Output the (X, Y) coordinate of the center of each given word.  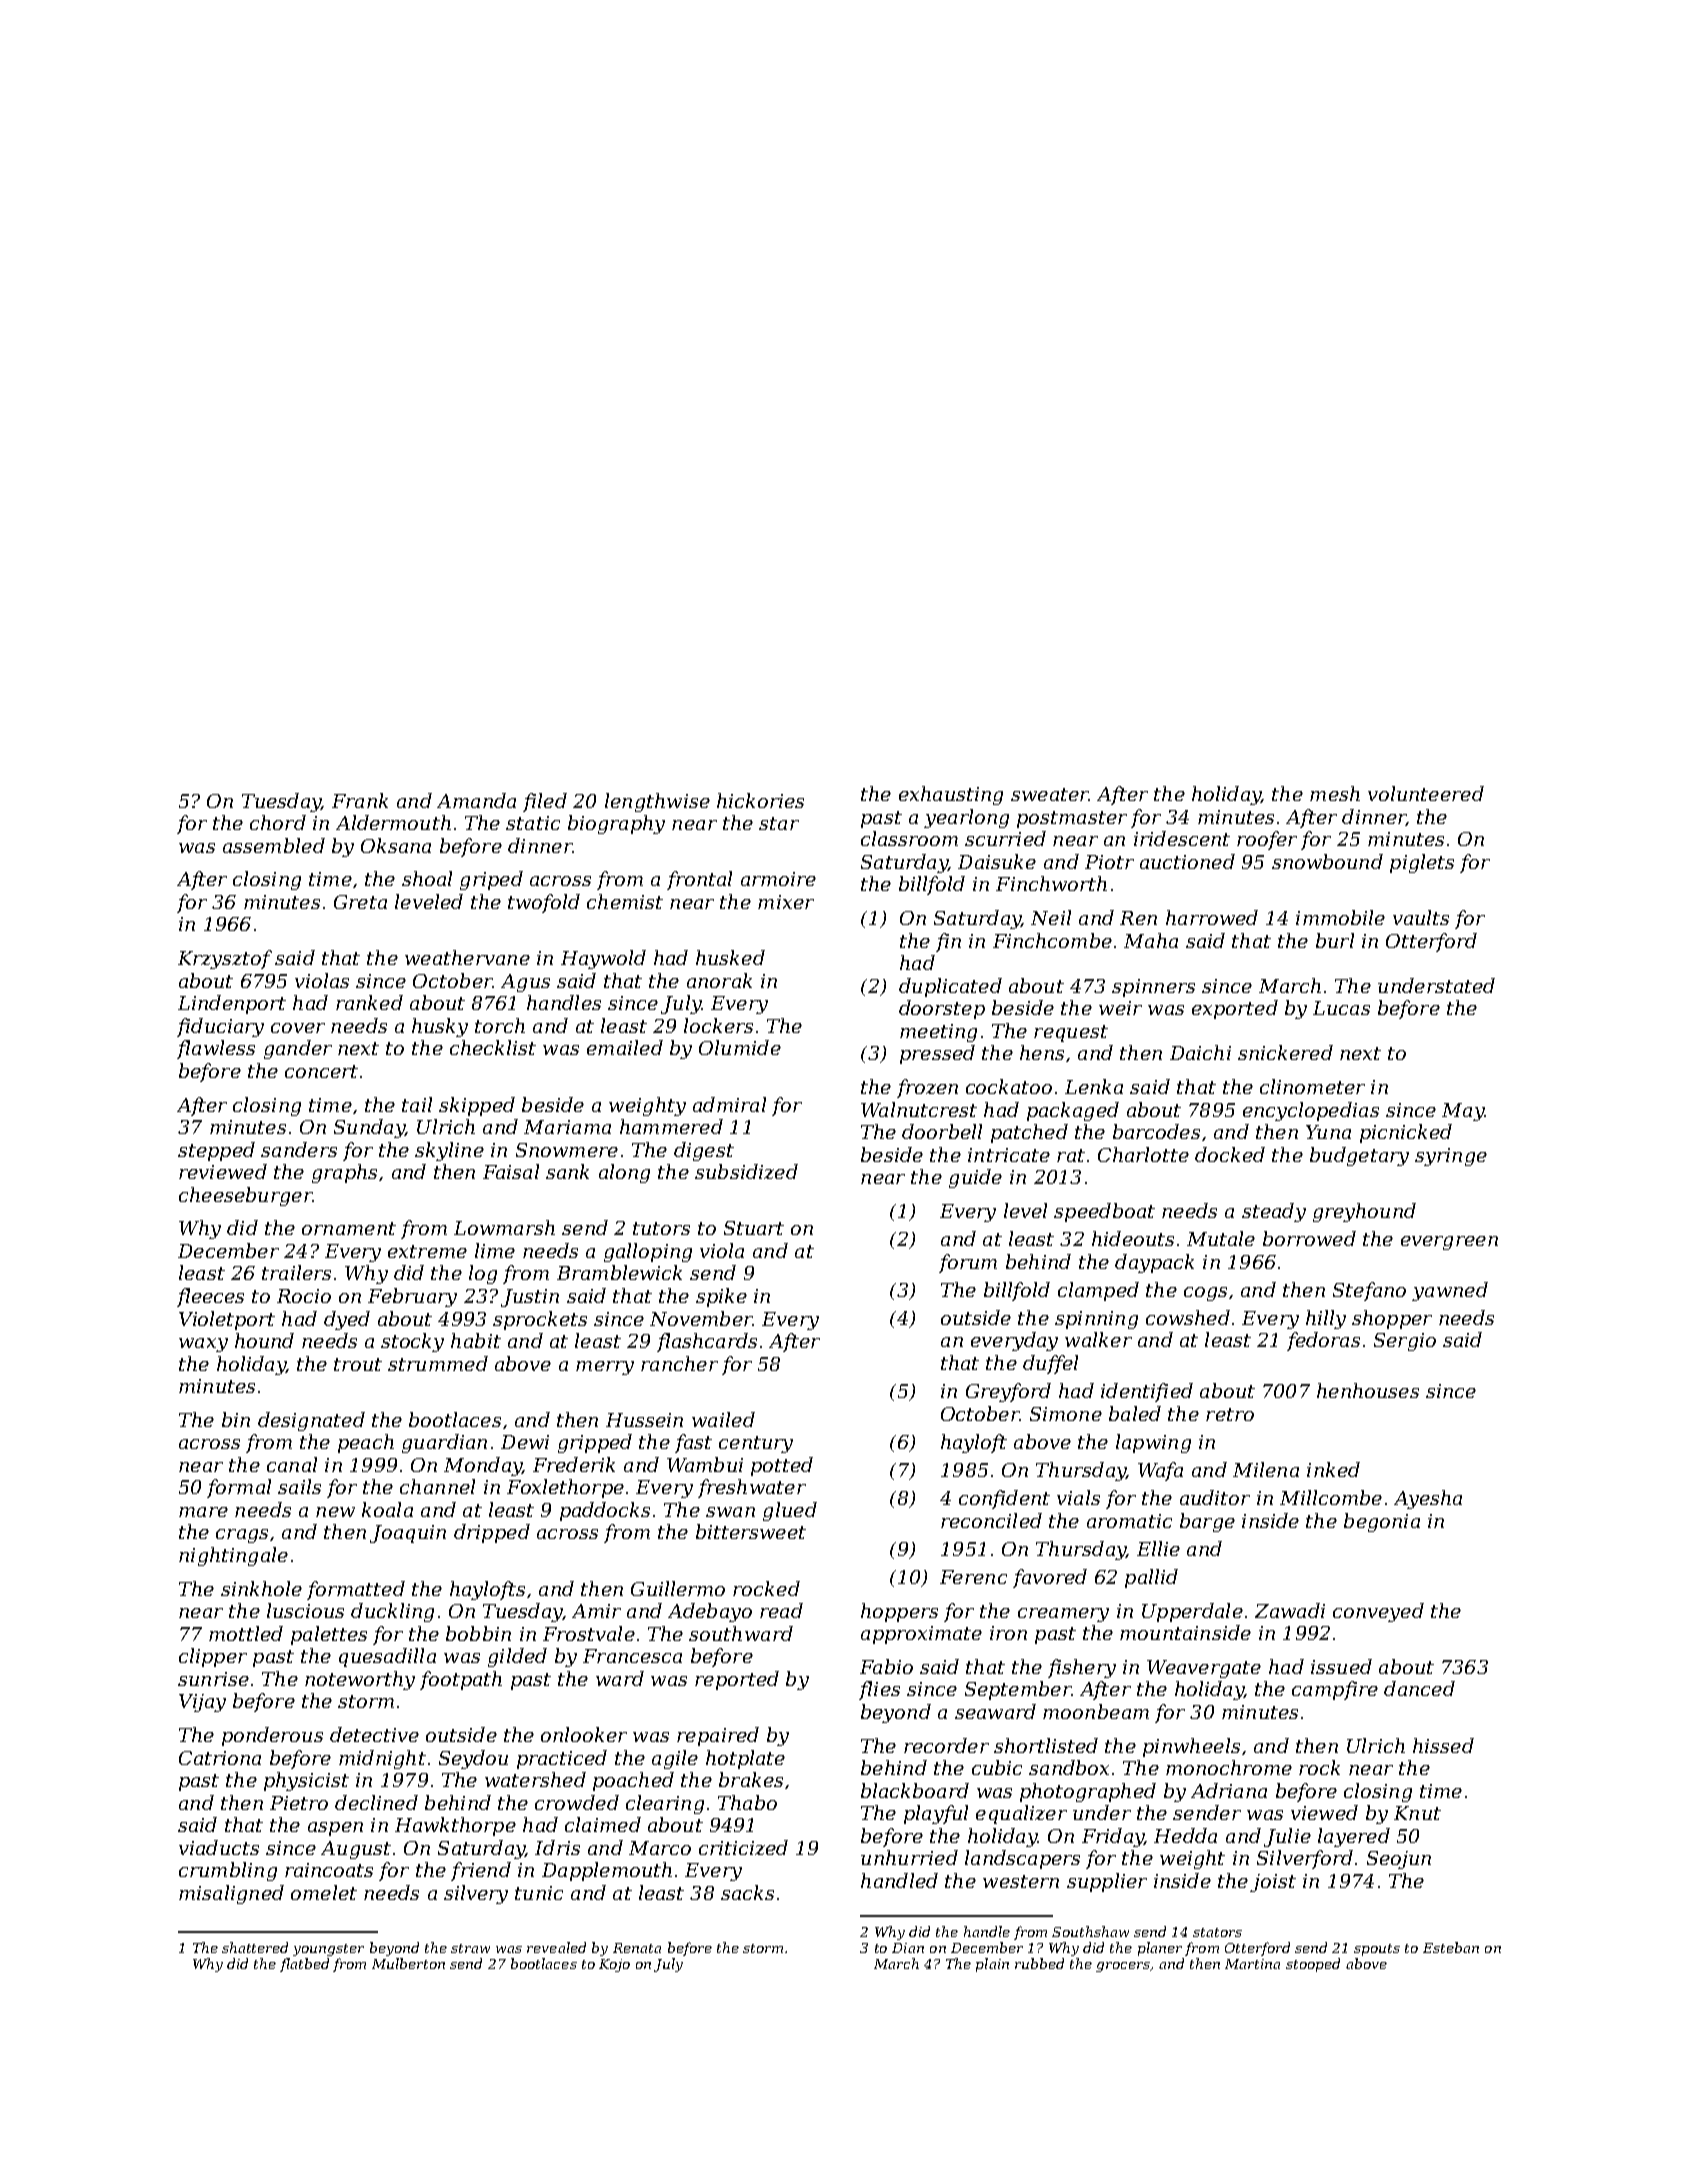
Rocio (304, 1296)
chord (278, 822)
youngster (328, 1950)
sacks (747, 1892)
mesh (1335, 793)
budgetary (1359, 1156)
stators (1217, 1932)
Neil (1051, 917)
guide (975, 1178)
